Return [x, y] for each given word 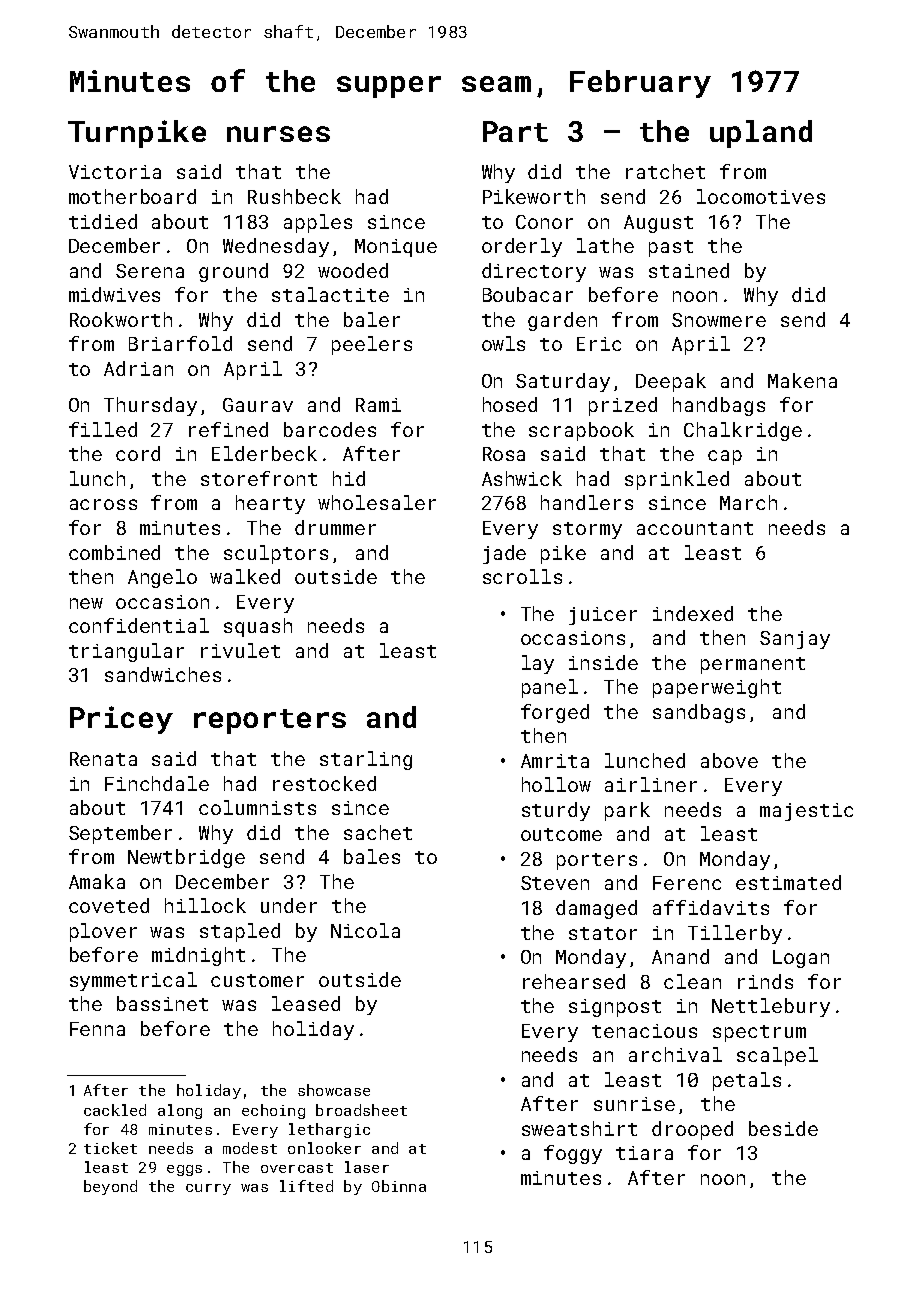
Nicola [365, 930]
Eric [599, 344]
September [120, 834]
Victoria [115, 172]
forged [555, 713]
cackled [115, 1110]
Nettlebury [771, 1007]
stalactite [330, 294]
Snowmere [719, 320]
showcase [334, 1090]
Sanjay [795, 640]
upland [761, 134]
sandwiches [163, 674]
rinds [765, 981]
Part [515, 131]
